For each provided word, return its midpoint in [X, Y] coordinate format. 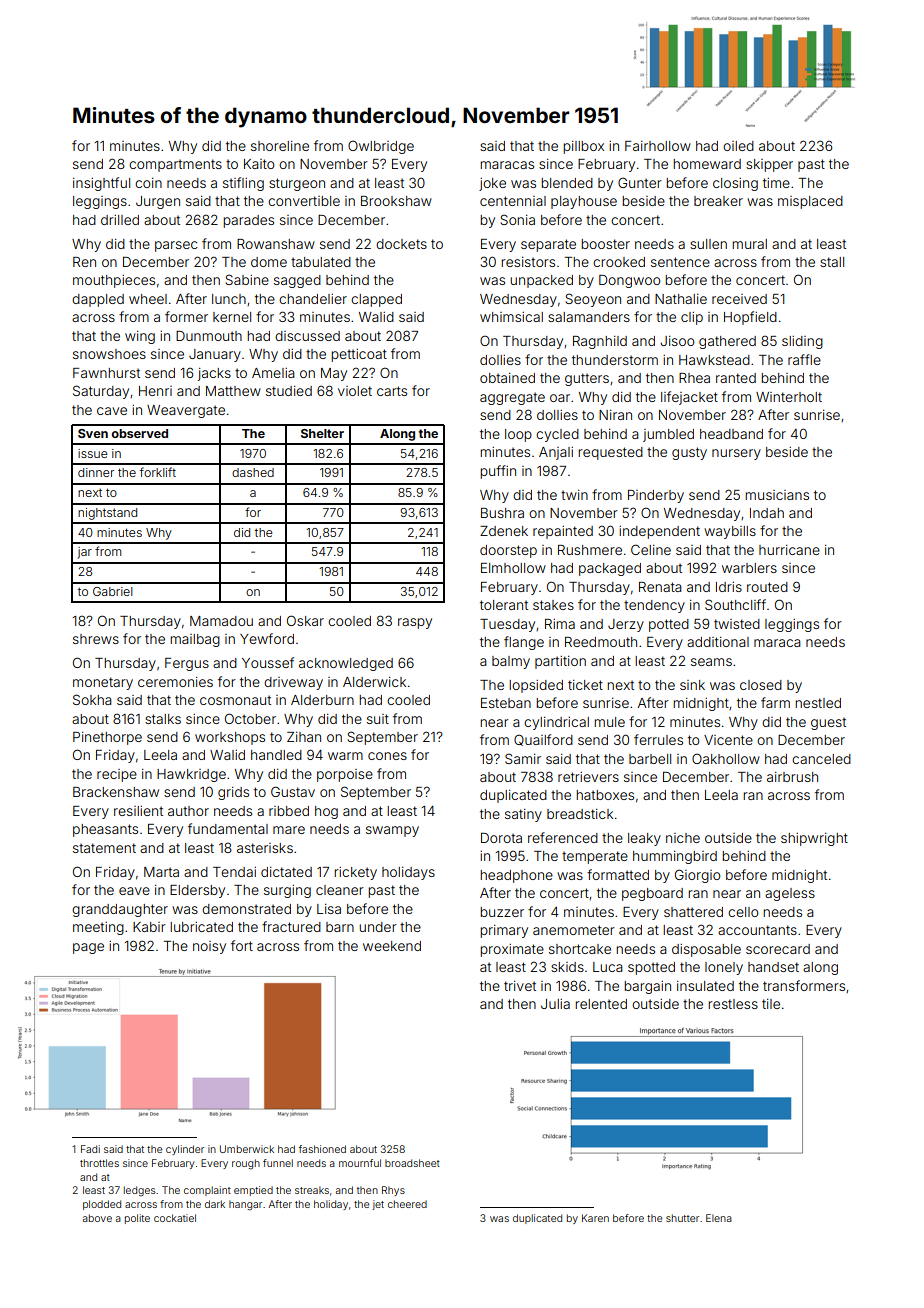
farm [775, 702]
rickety [355, 873]
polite [137, 1219]
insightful [101, 184]
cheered [407, 1204]
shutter [682, 1218]
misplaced [810, 202]
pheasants [105, 830]
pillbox [583, 147]
